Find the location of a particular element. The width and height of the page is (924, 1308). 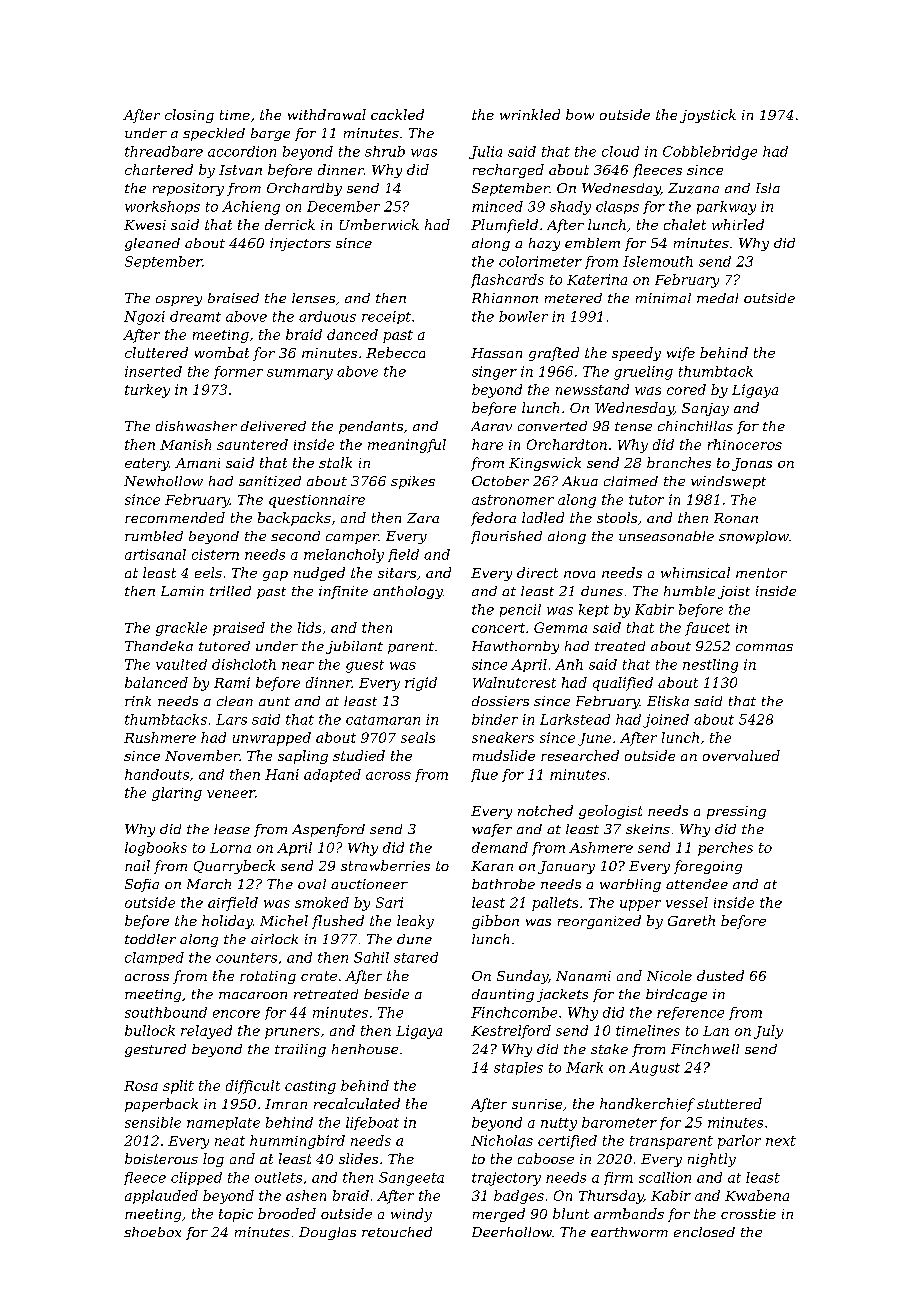

cistern is located at coordinates (215, 554).
